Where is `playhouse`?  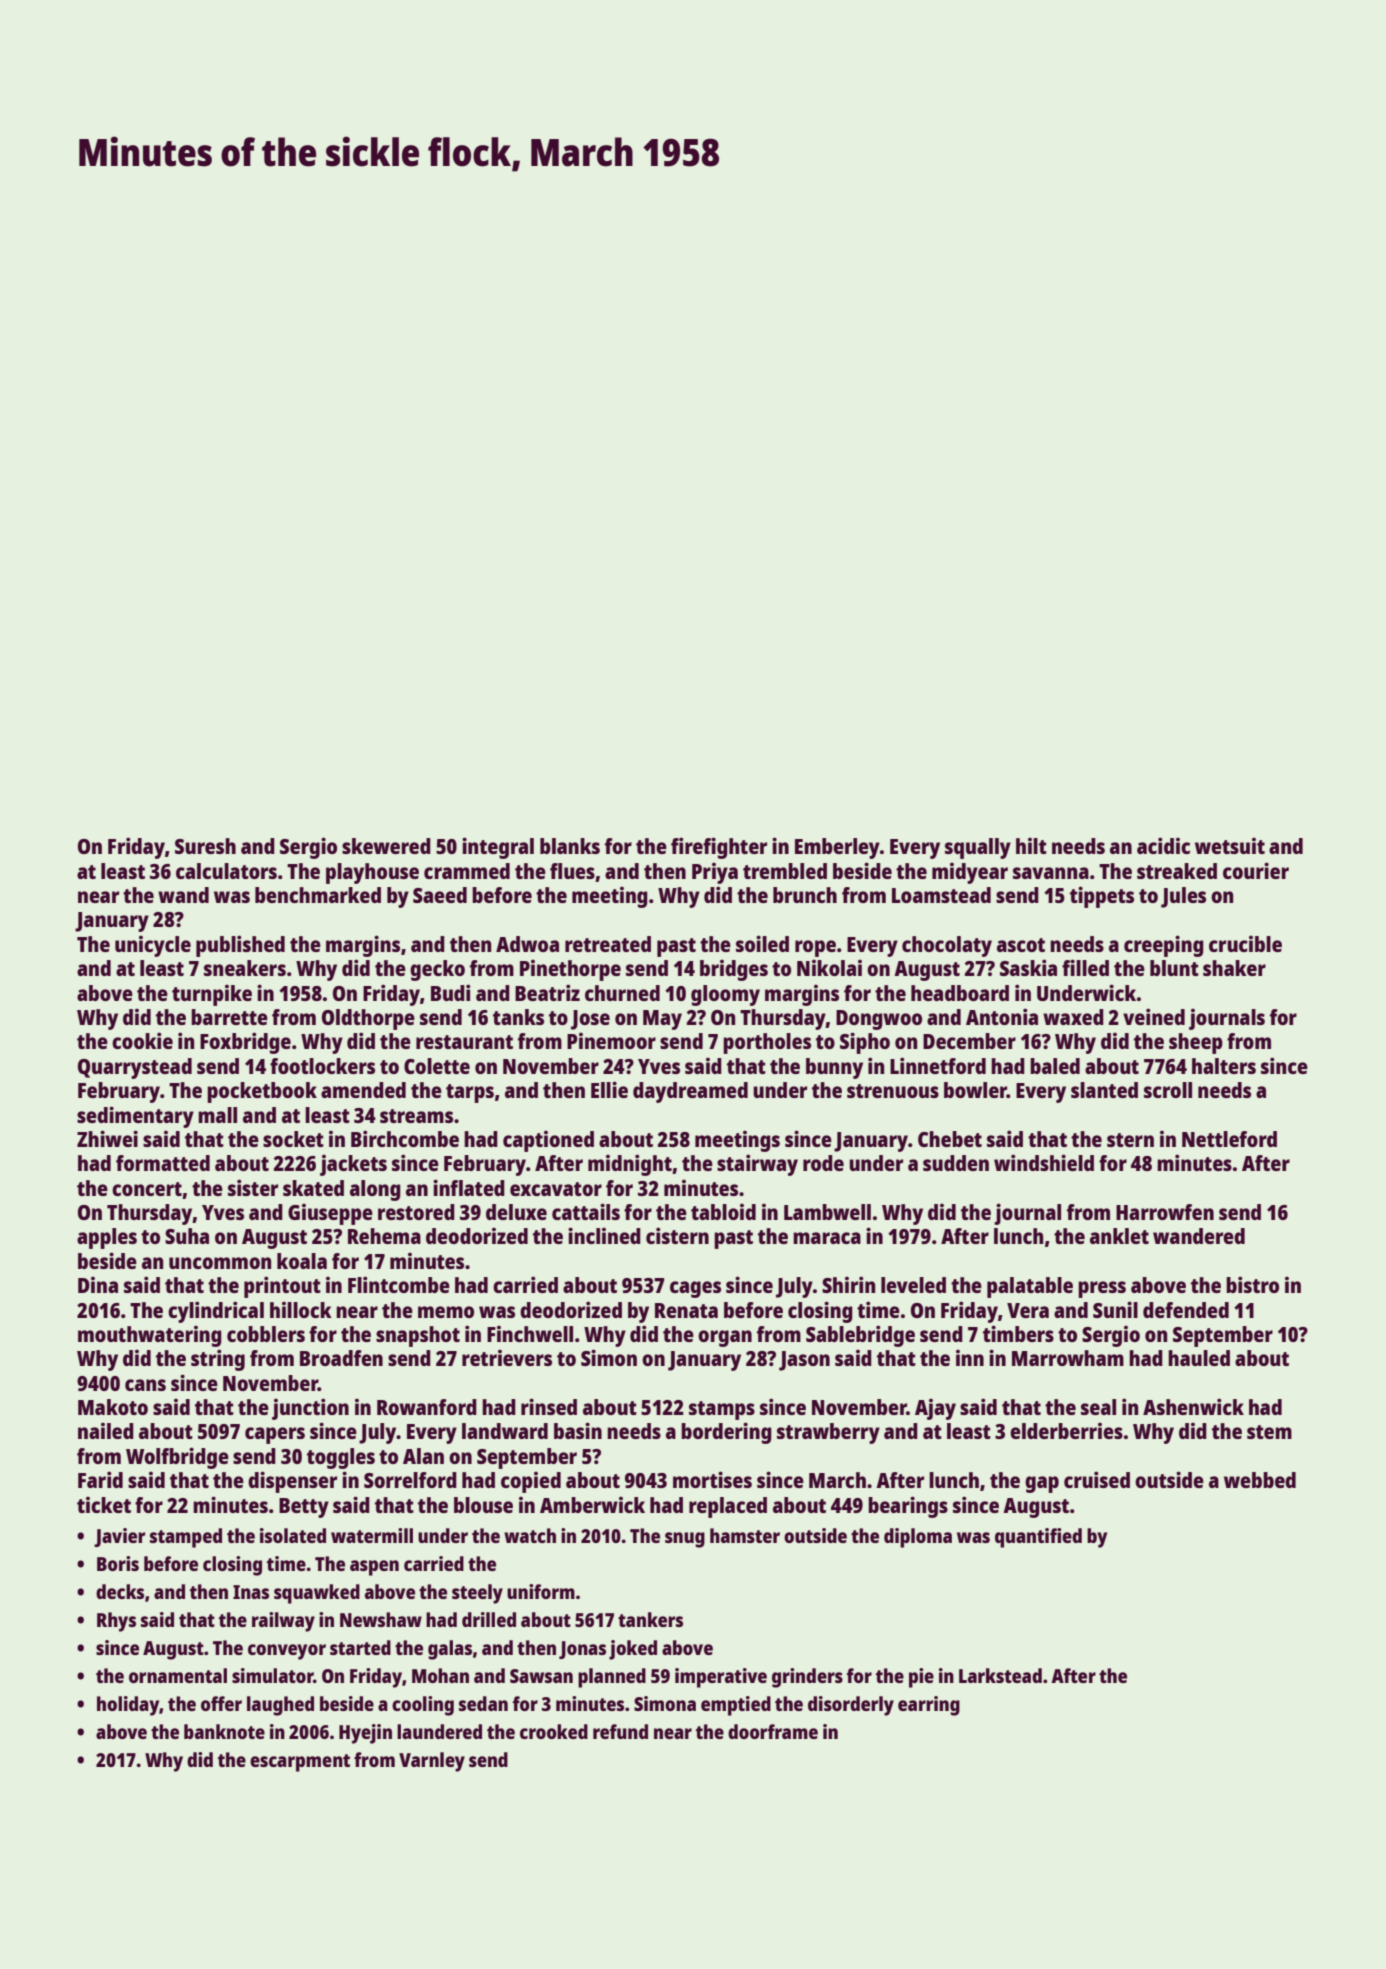
playhouse is located at coordinates (372, 873).
